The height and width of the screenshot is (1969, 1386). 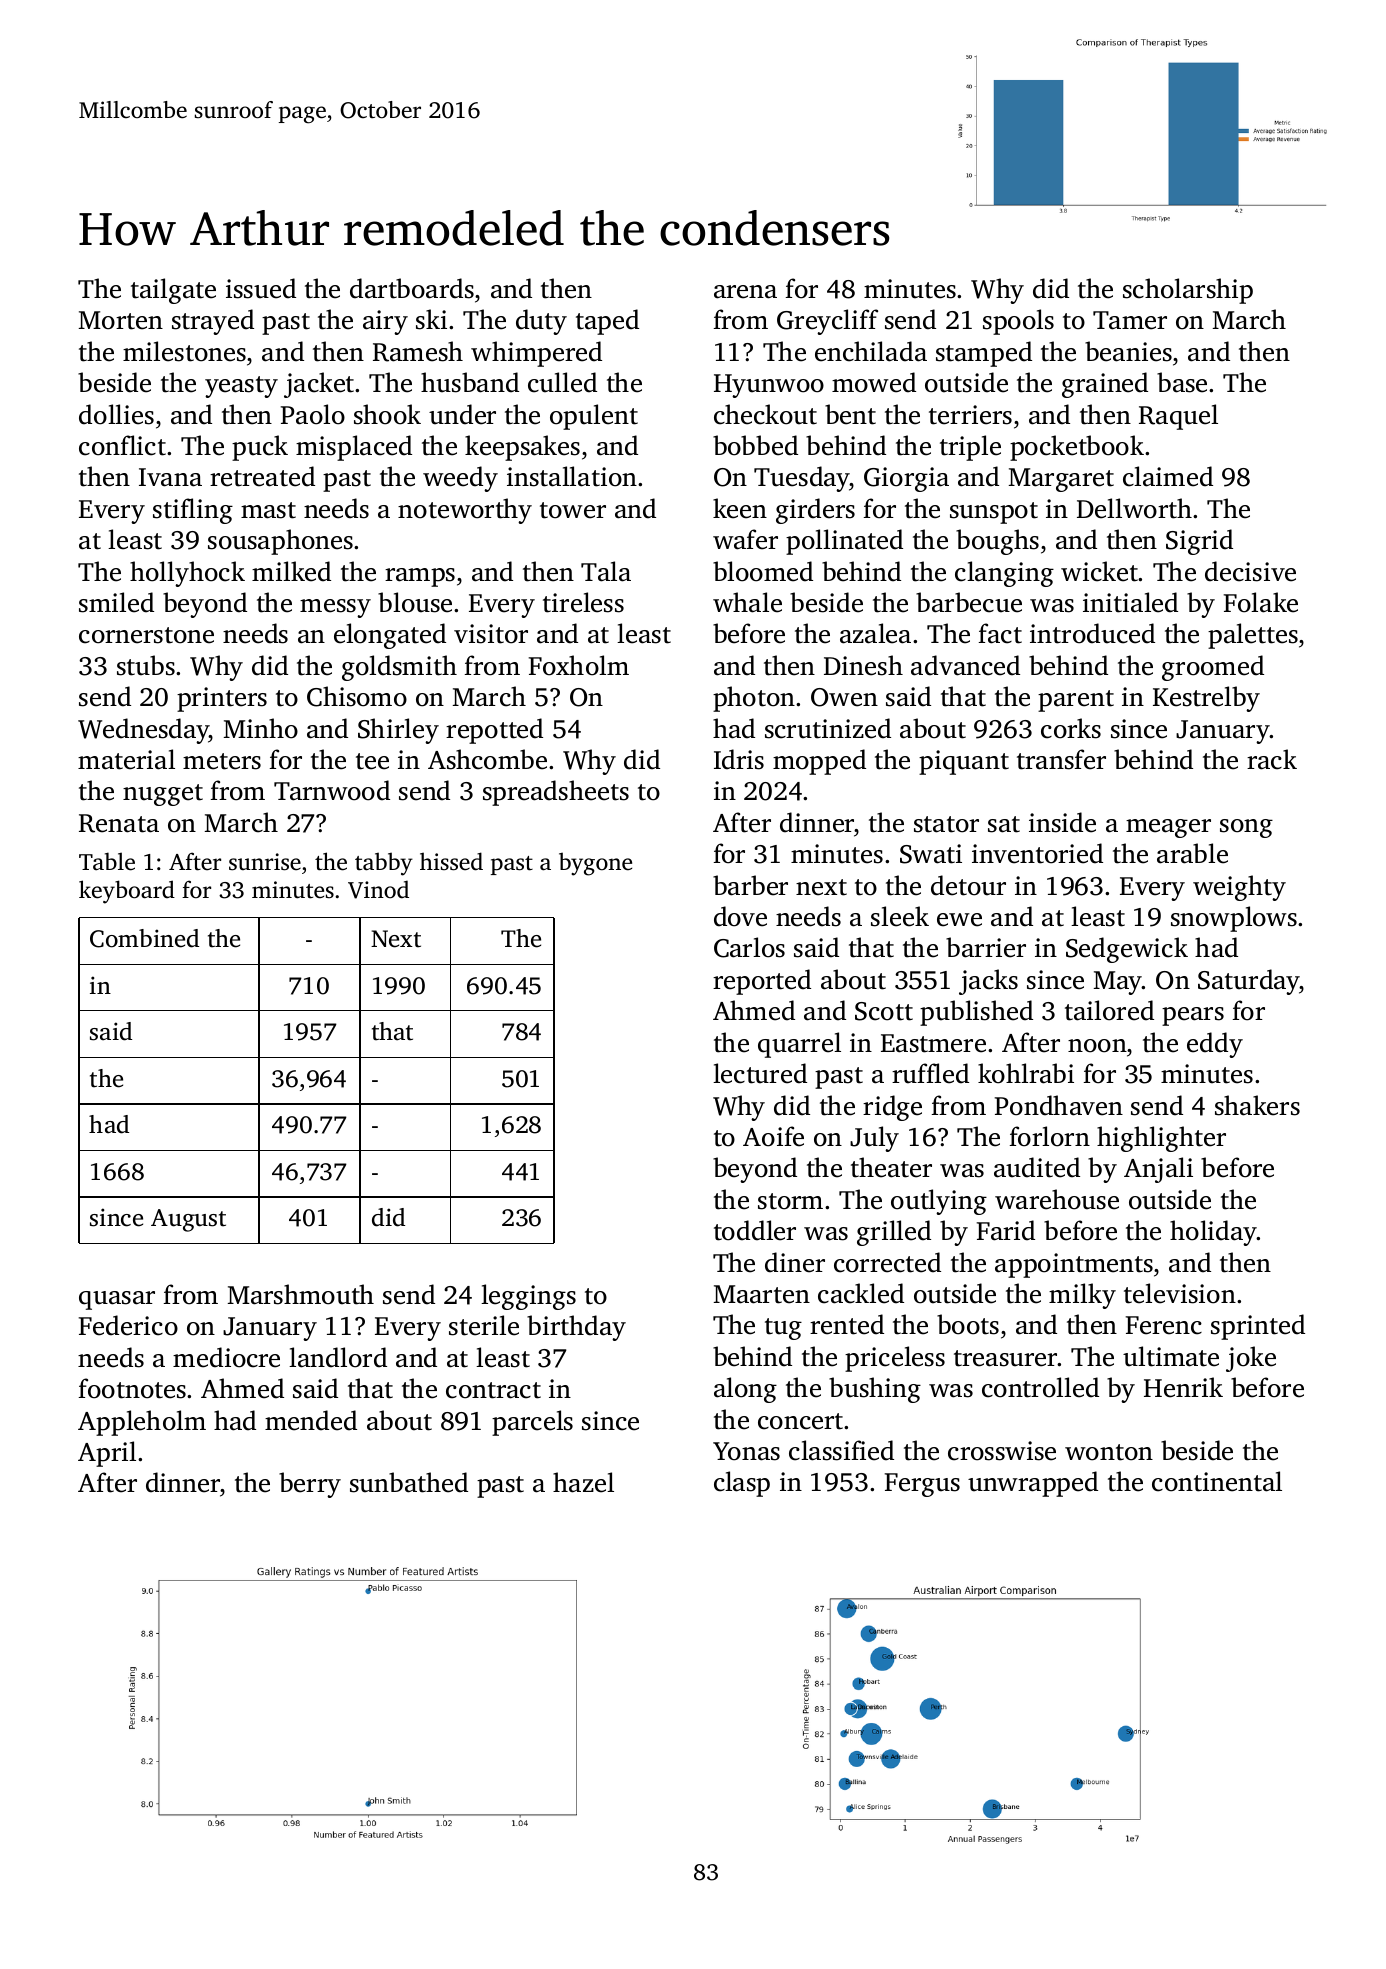 What do you see at coordinates (1206, 699) in the screenshot?
I see `Kestrelby` at bounding box center [1206, 699].
